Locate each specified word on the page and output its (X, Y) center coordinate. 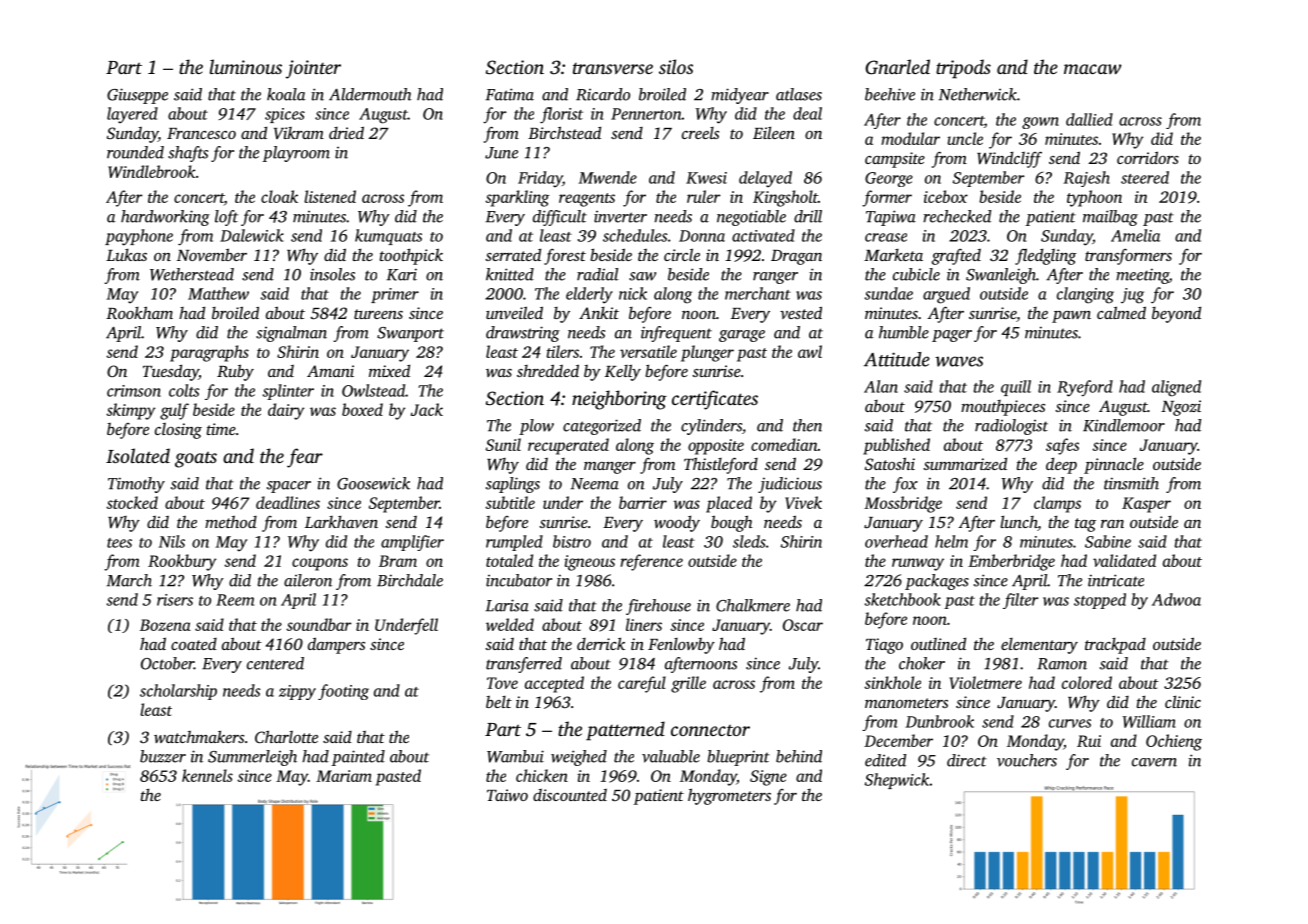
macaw (1092, 69)
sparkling (517, 198)
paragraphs (209, 353)
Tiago (884, 646)
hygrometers (729, 796)
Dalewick (252, 235)
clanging (1085, 295)
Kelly (623, 372)
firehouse (658, 607)
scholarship (178, 692)
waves (959, 361)
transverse (613, 68)
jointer (313, 69)
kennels (207, 775)
